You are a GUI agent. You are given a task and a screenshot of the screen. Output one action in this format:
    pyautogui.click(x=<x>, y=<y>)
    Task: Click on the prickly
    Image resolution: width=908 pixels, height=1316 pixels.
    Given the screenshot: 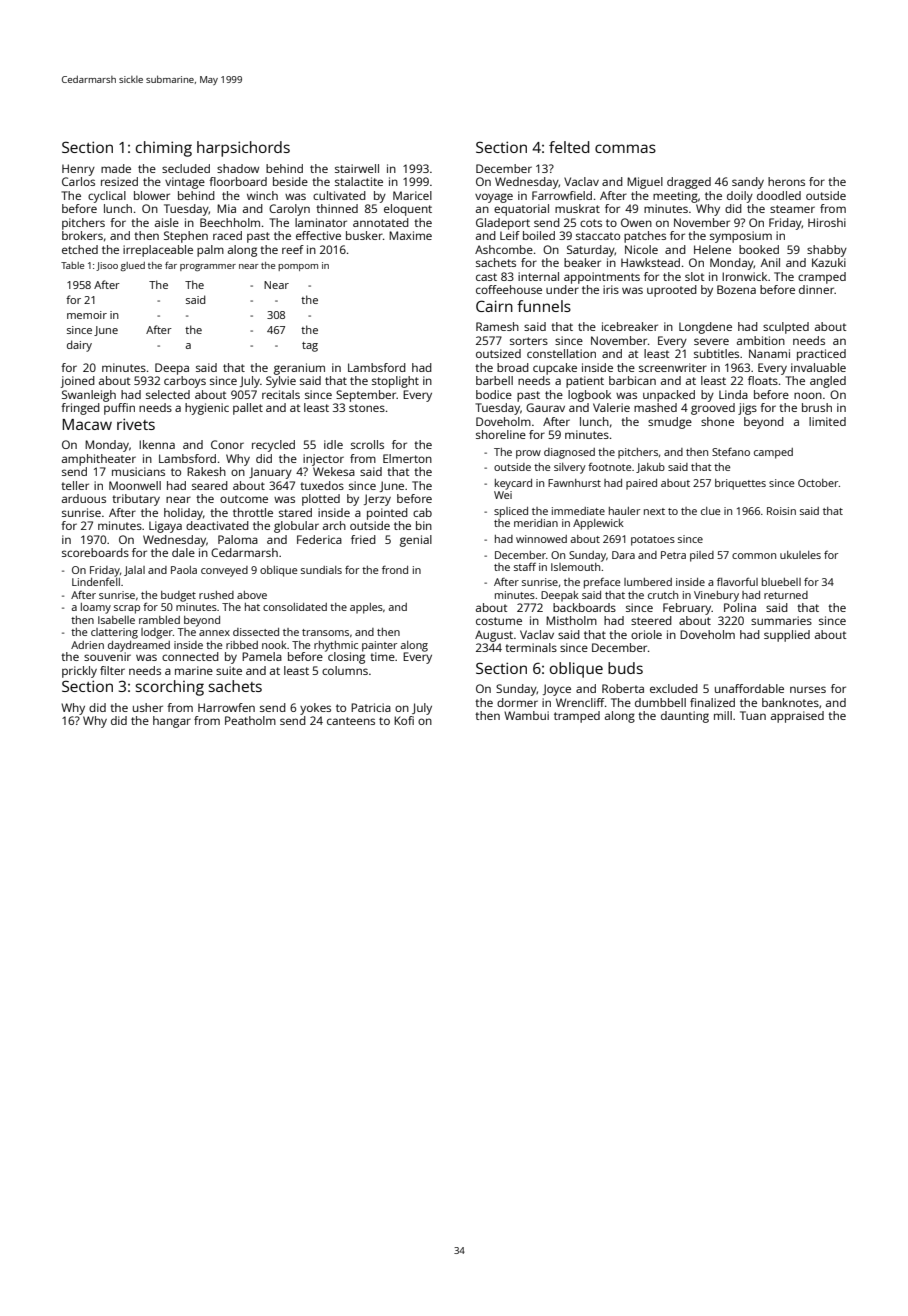 What is the action you would take?
    pyautogui.click(x=79, y=672)
